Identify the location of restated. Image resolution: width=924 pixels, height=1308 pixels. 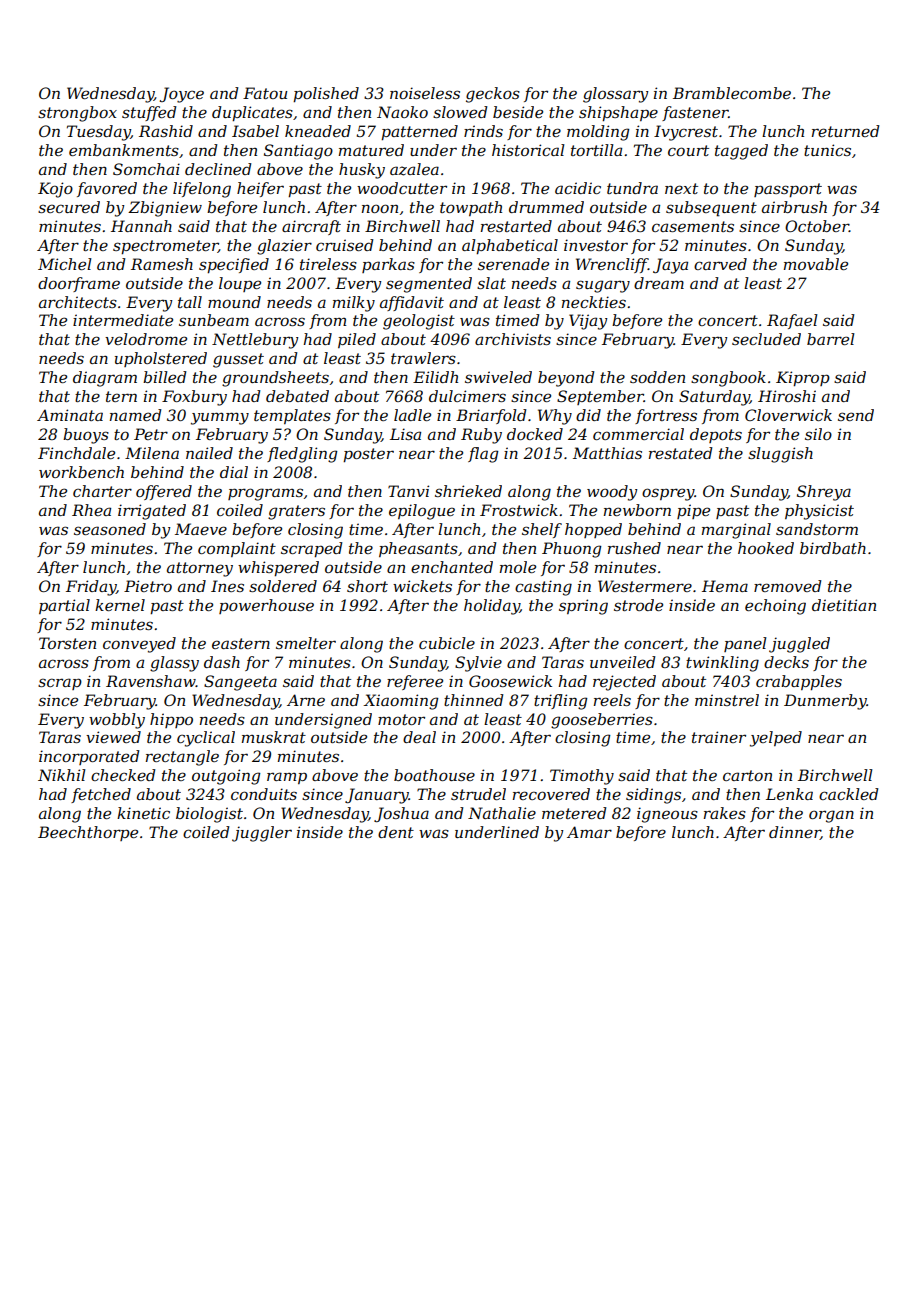
(680, 453).
